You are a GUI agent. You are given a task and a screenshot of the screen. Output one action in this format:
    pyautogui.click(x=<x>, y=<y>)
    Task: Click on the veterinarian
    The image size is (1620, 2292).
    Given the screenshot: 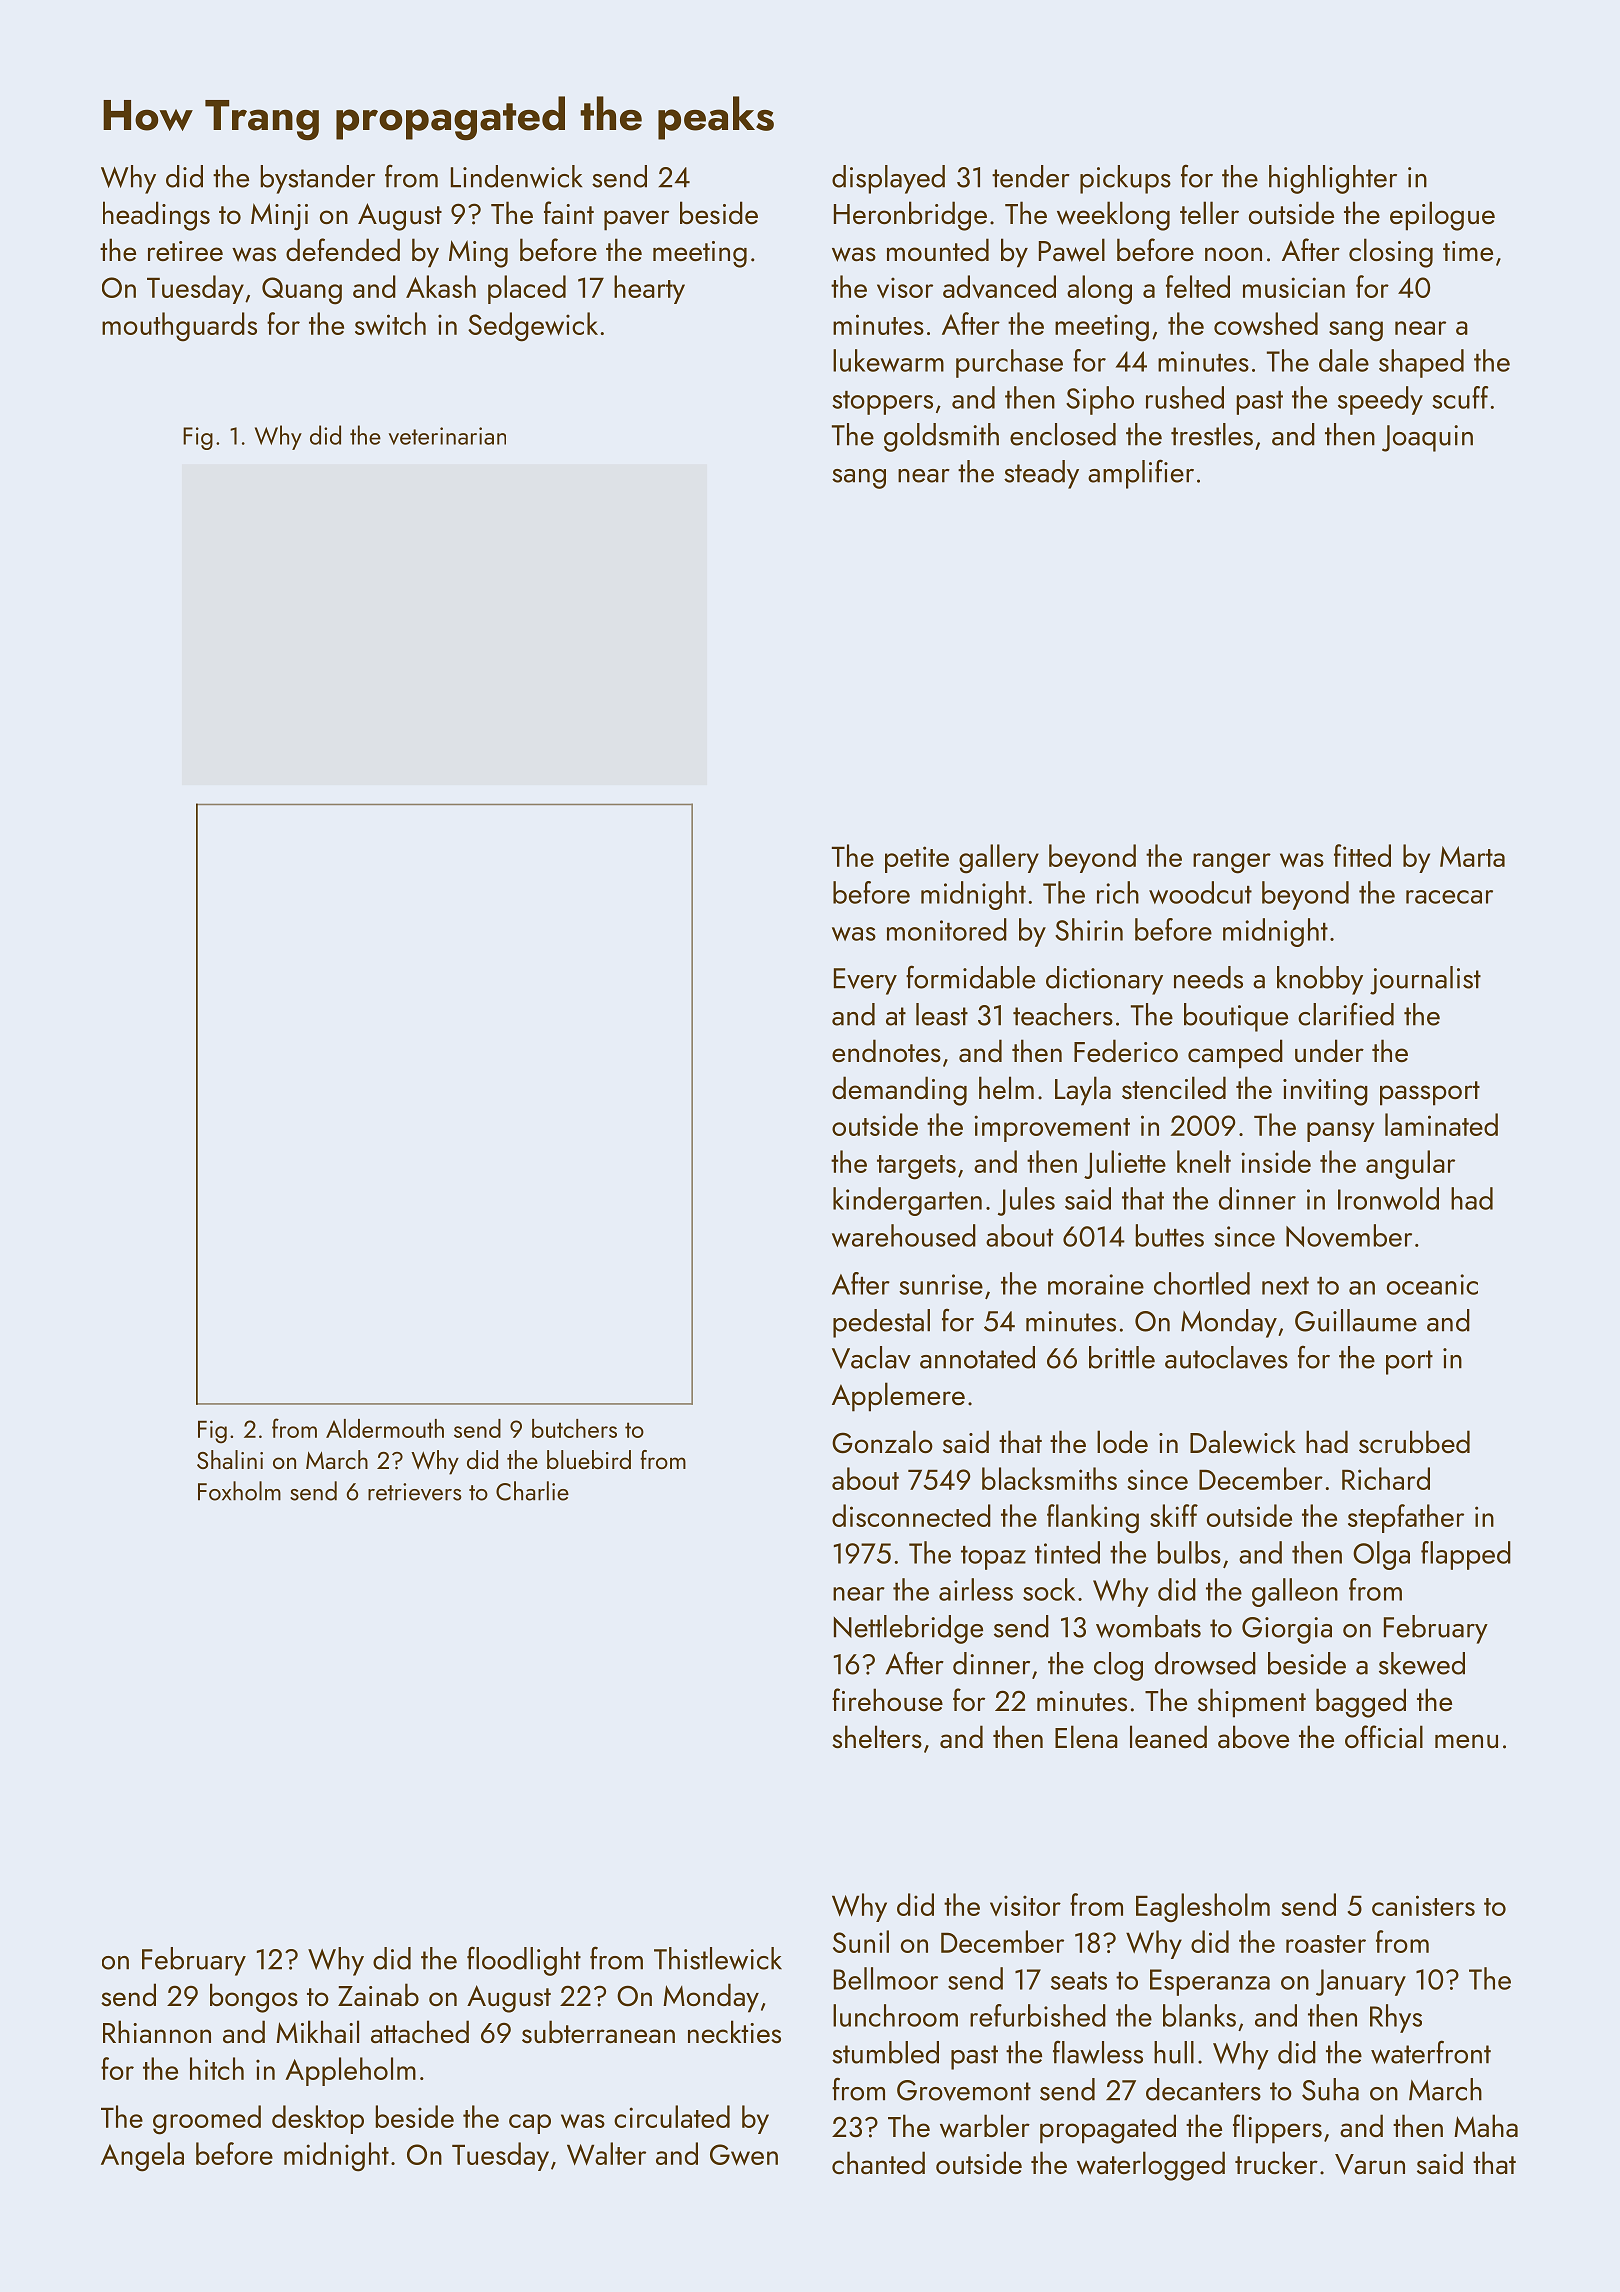 What is the action you would take?
    pyautogui.click(x=447, y=436)
